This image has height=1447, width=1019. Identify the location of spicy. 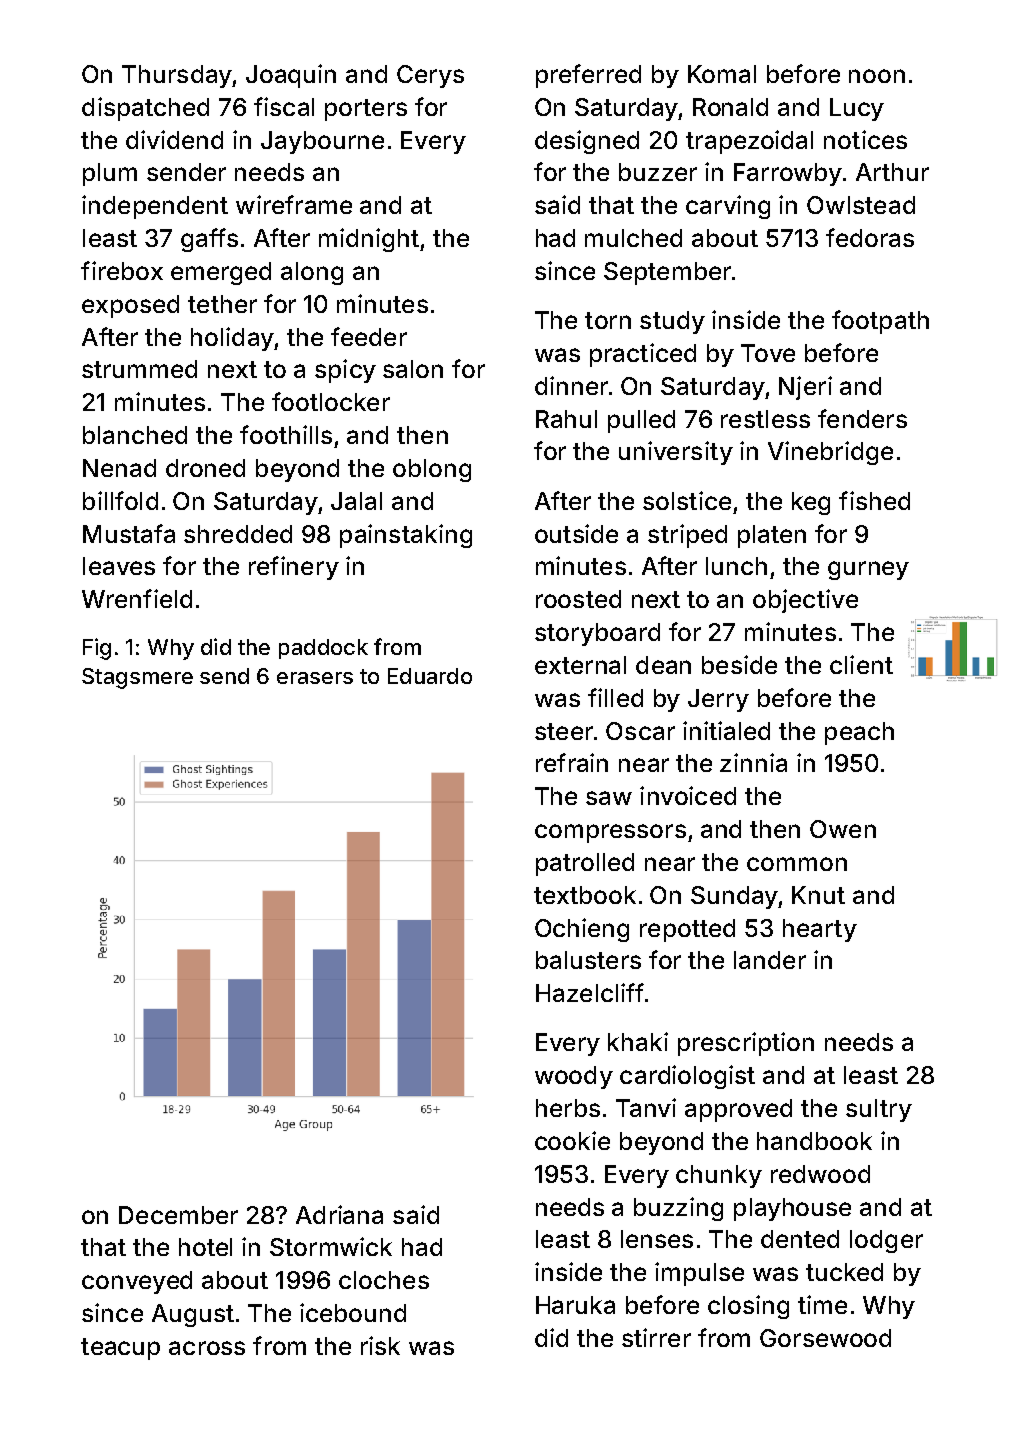
(345, 371).
